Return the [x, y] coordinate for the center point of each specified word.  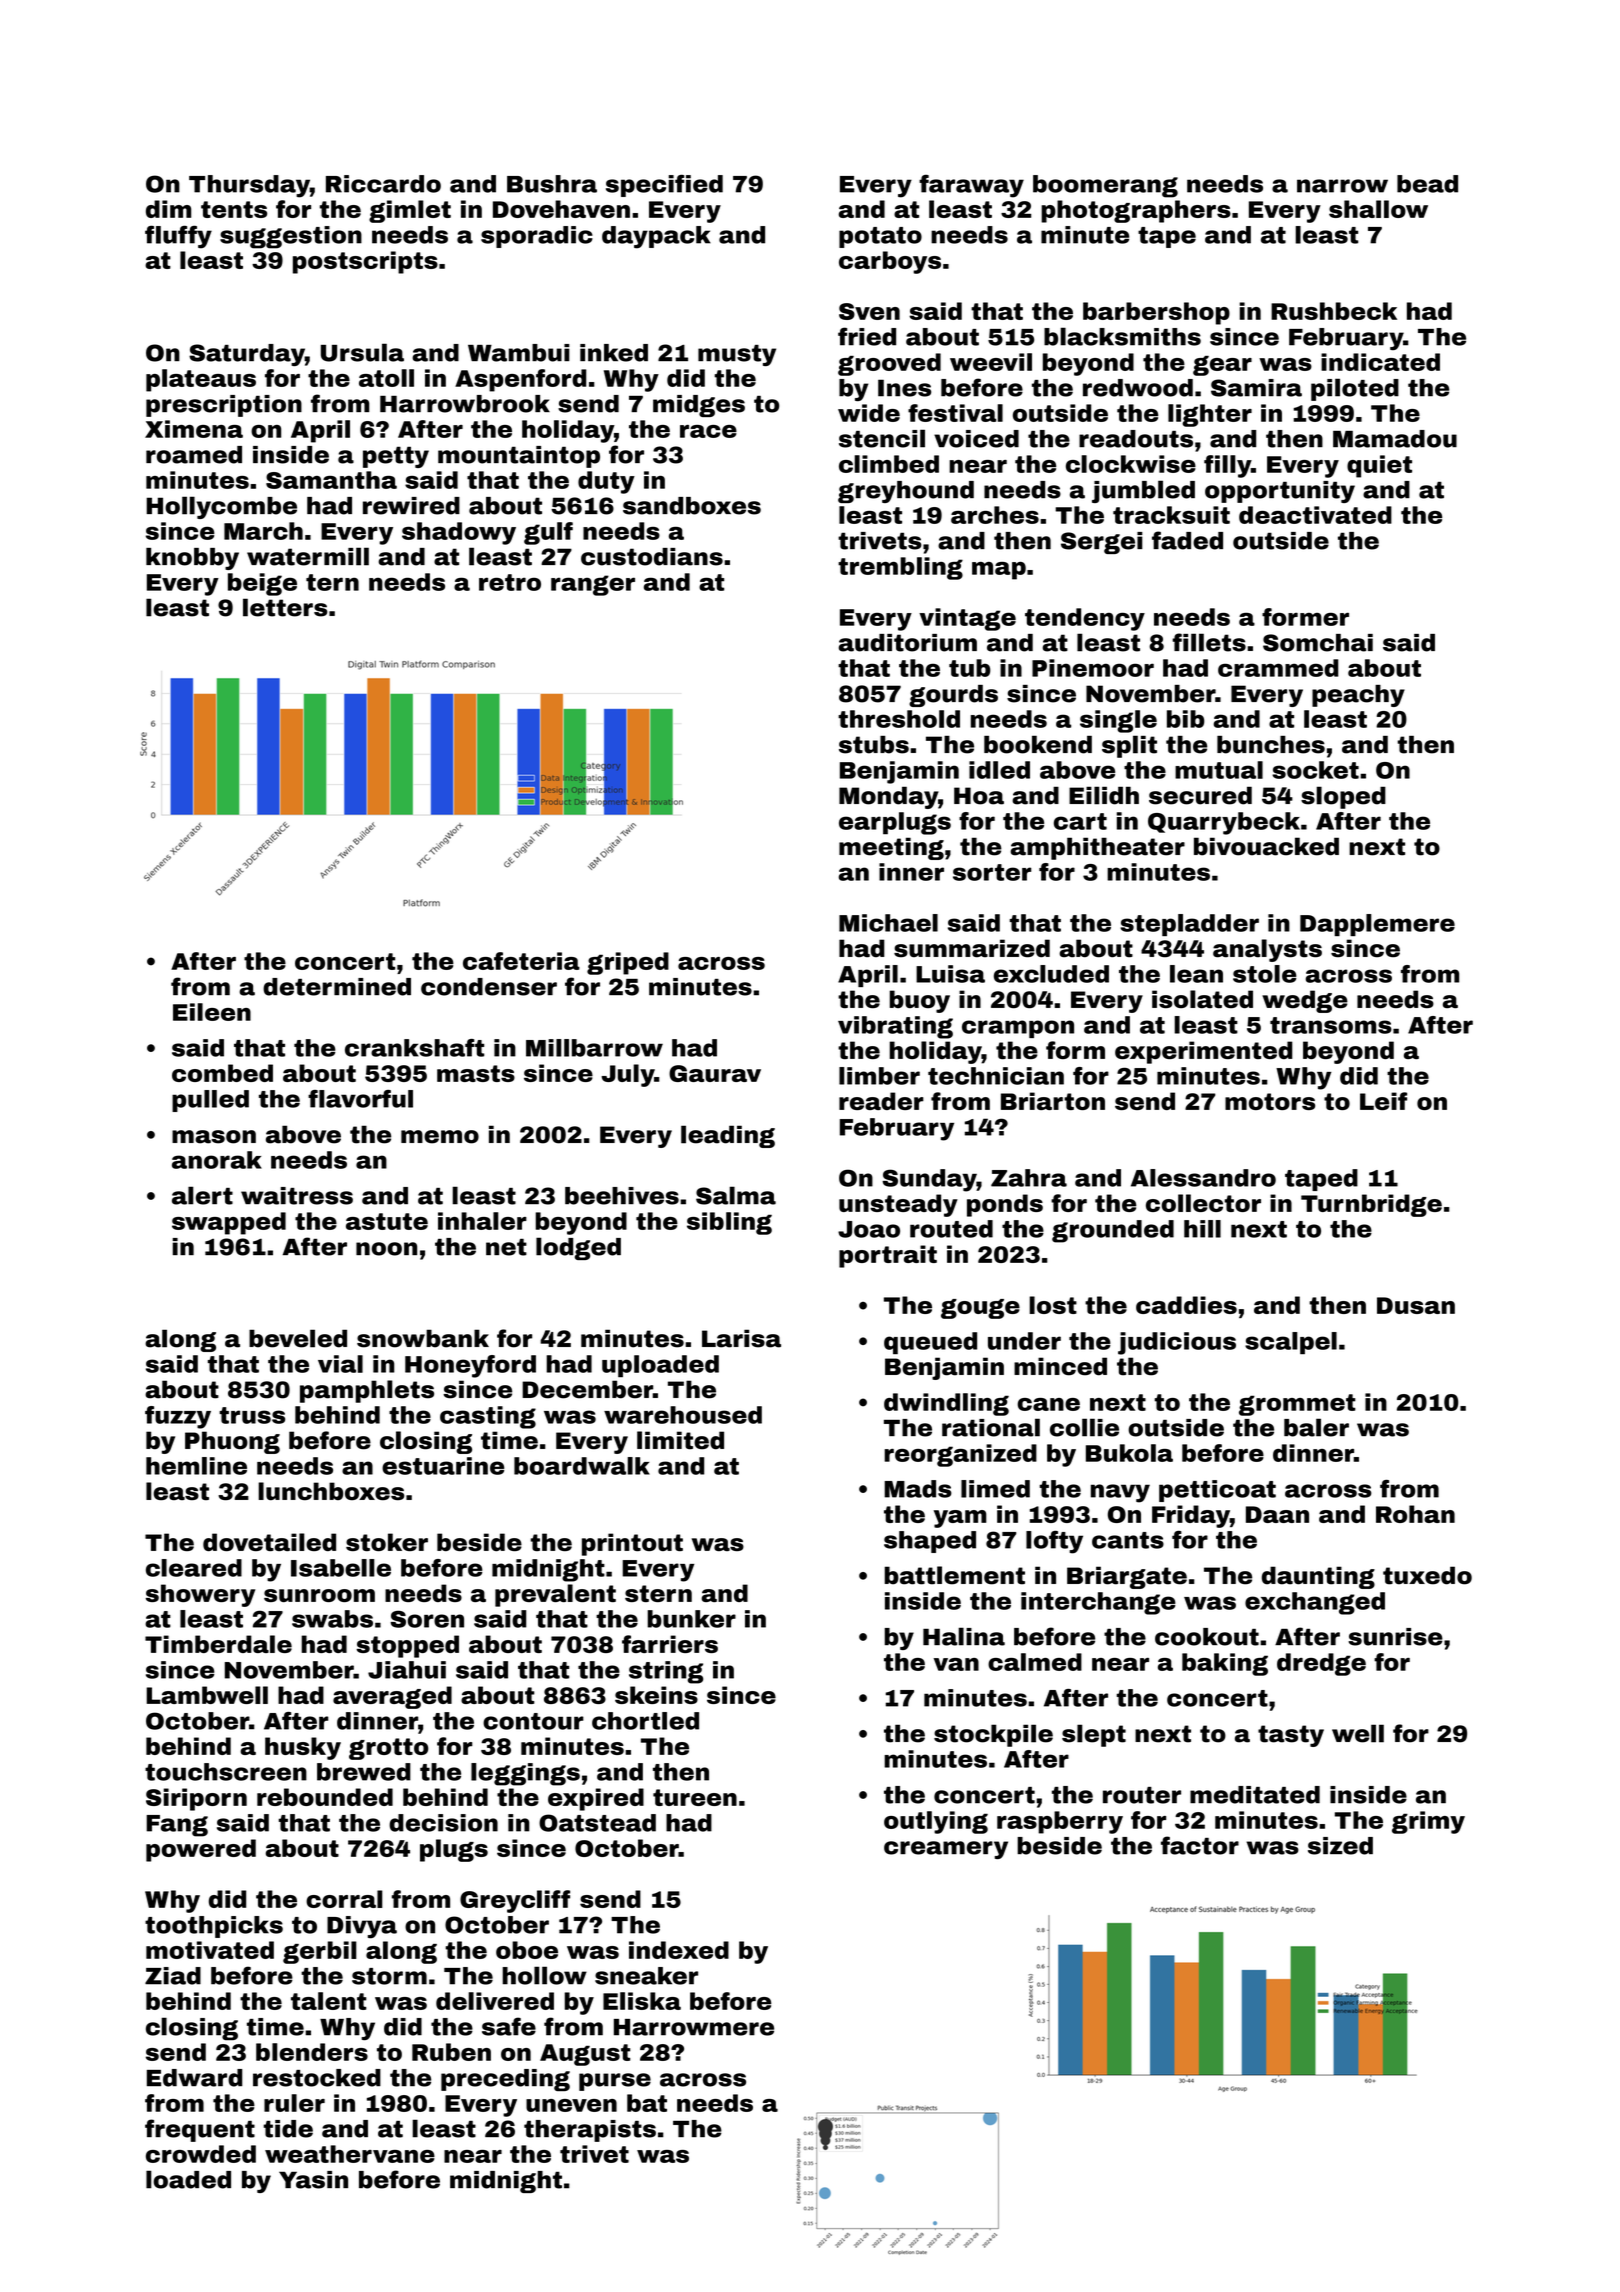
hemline [196, 1466]
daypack [656, 237]
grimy [1428, 1822]
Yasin [313, 2180]
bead [1427, 184]
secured [1200, 795]
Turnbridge [1371, 1205]
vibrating [895, 1027]
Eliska [642, 2001]
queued [930, 1343]
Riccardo [383, 184]
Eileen [212, 1012]
